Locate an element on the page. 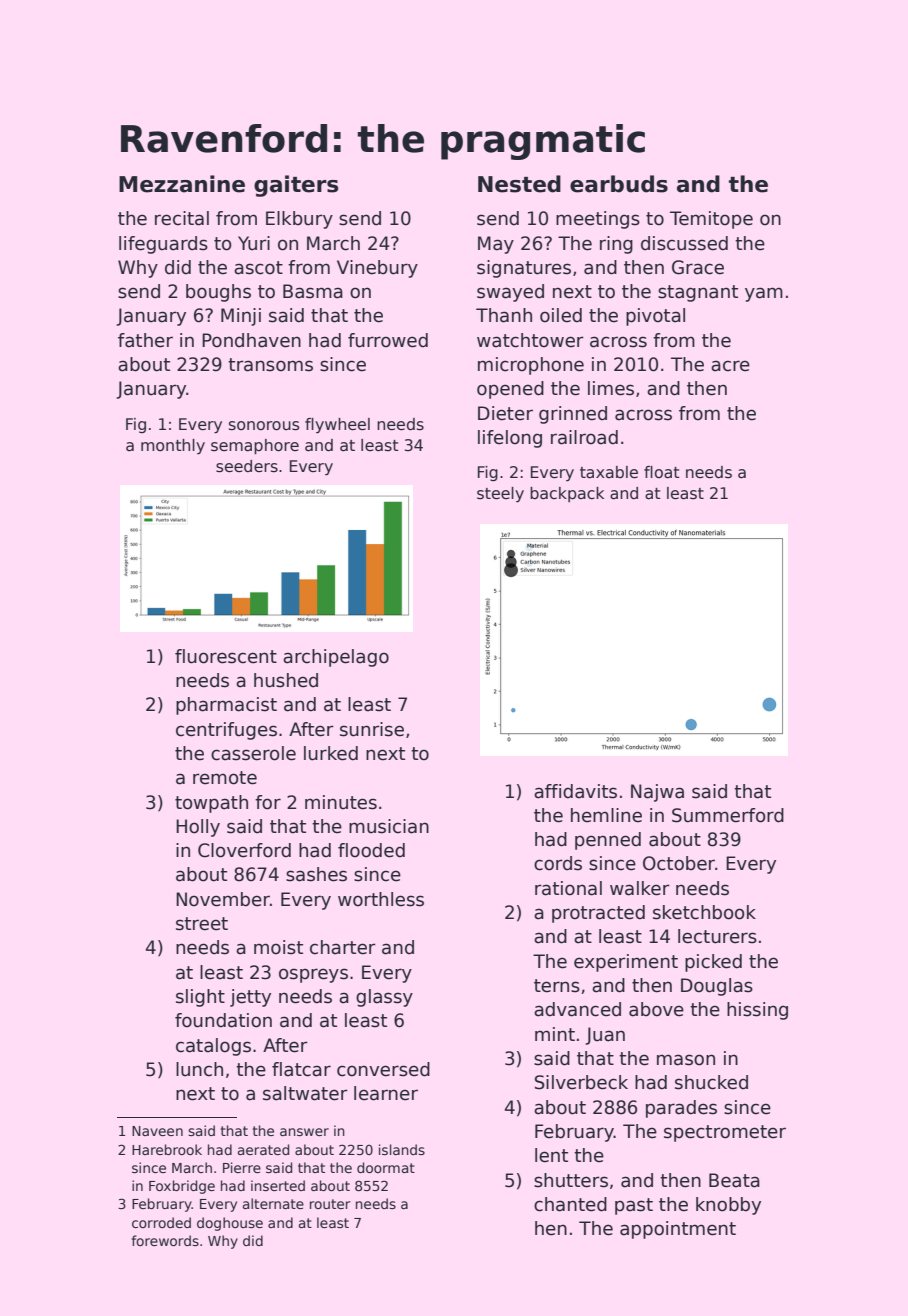 The width and height of the image is (908, 1316). Basma is located at coordinates (313, 291).
